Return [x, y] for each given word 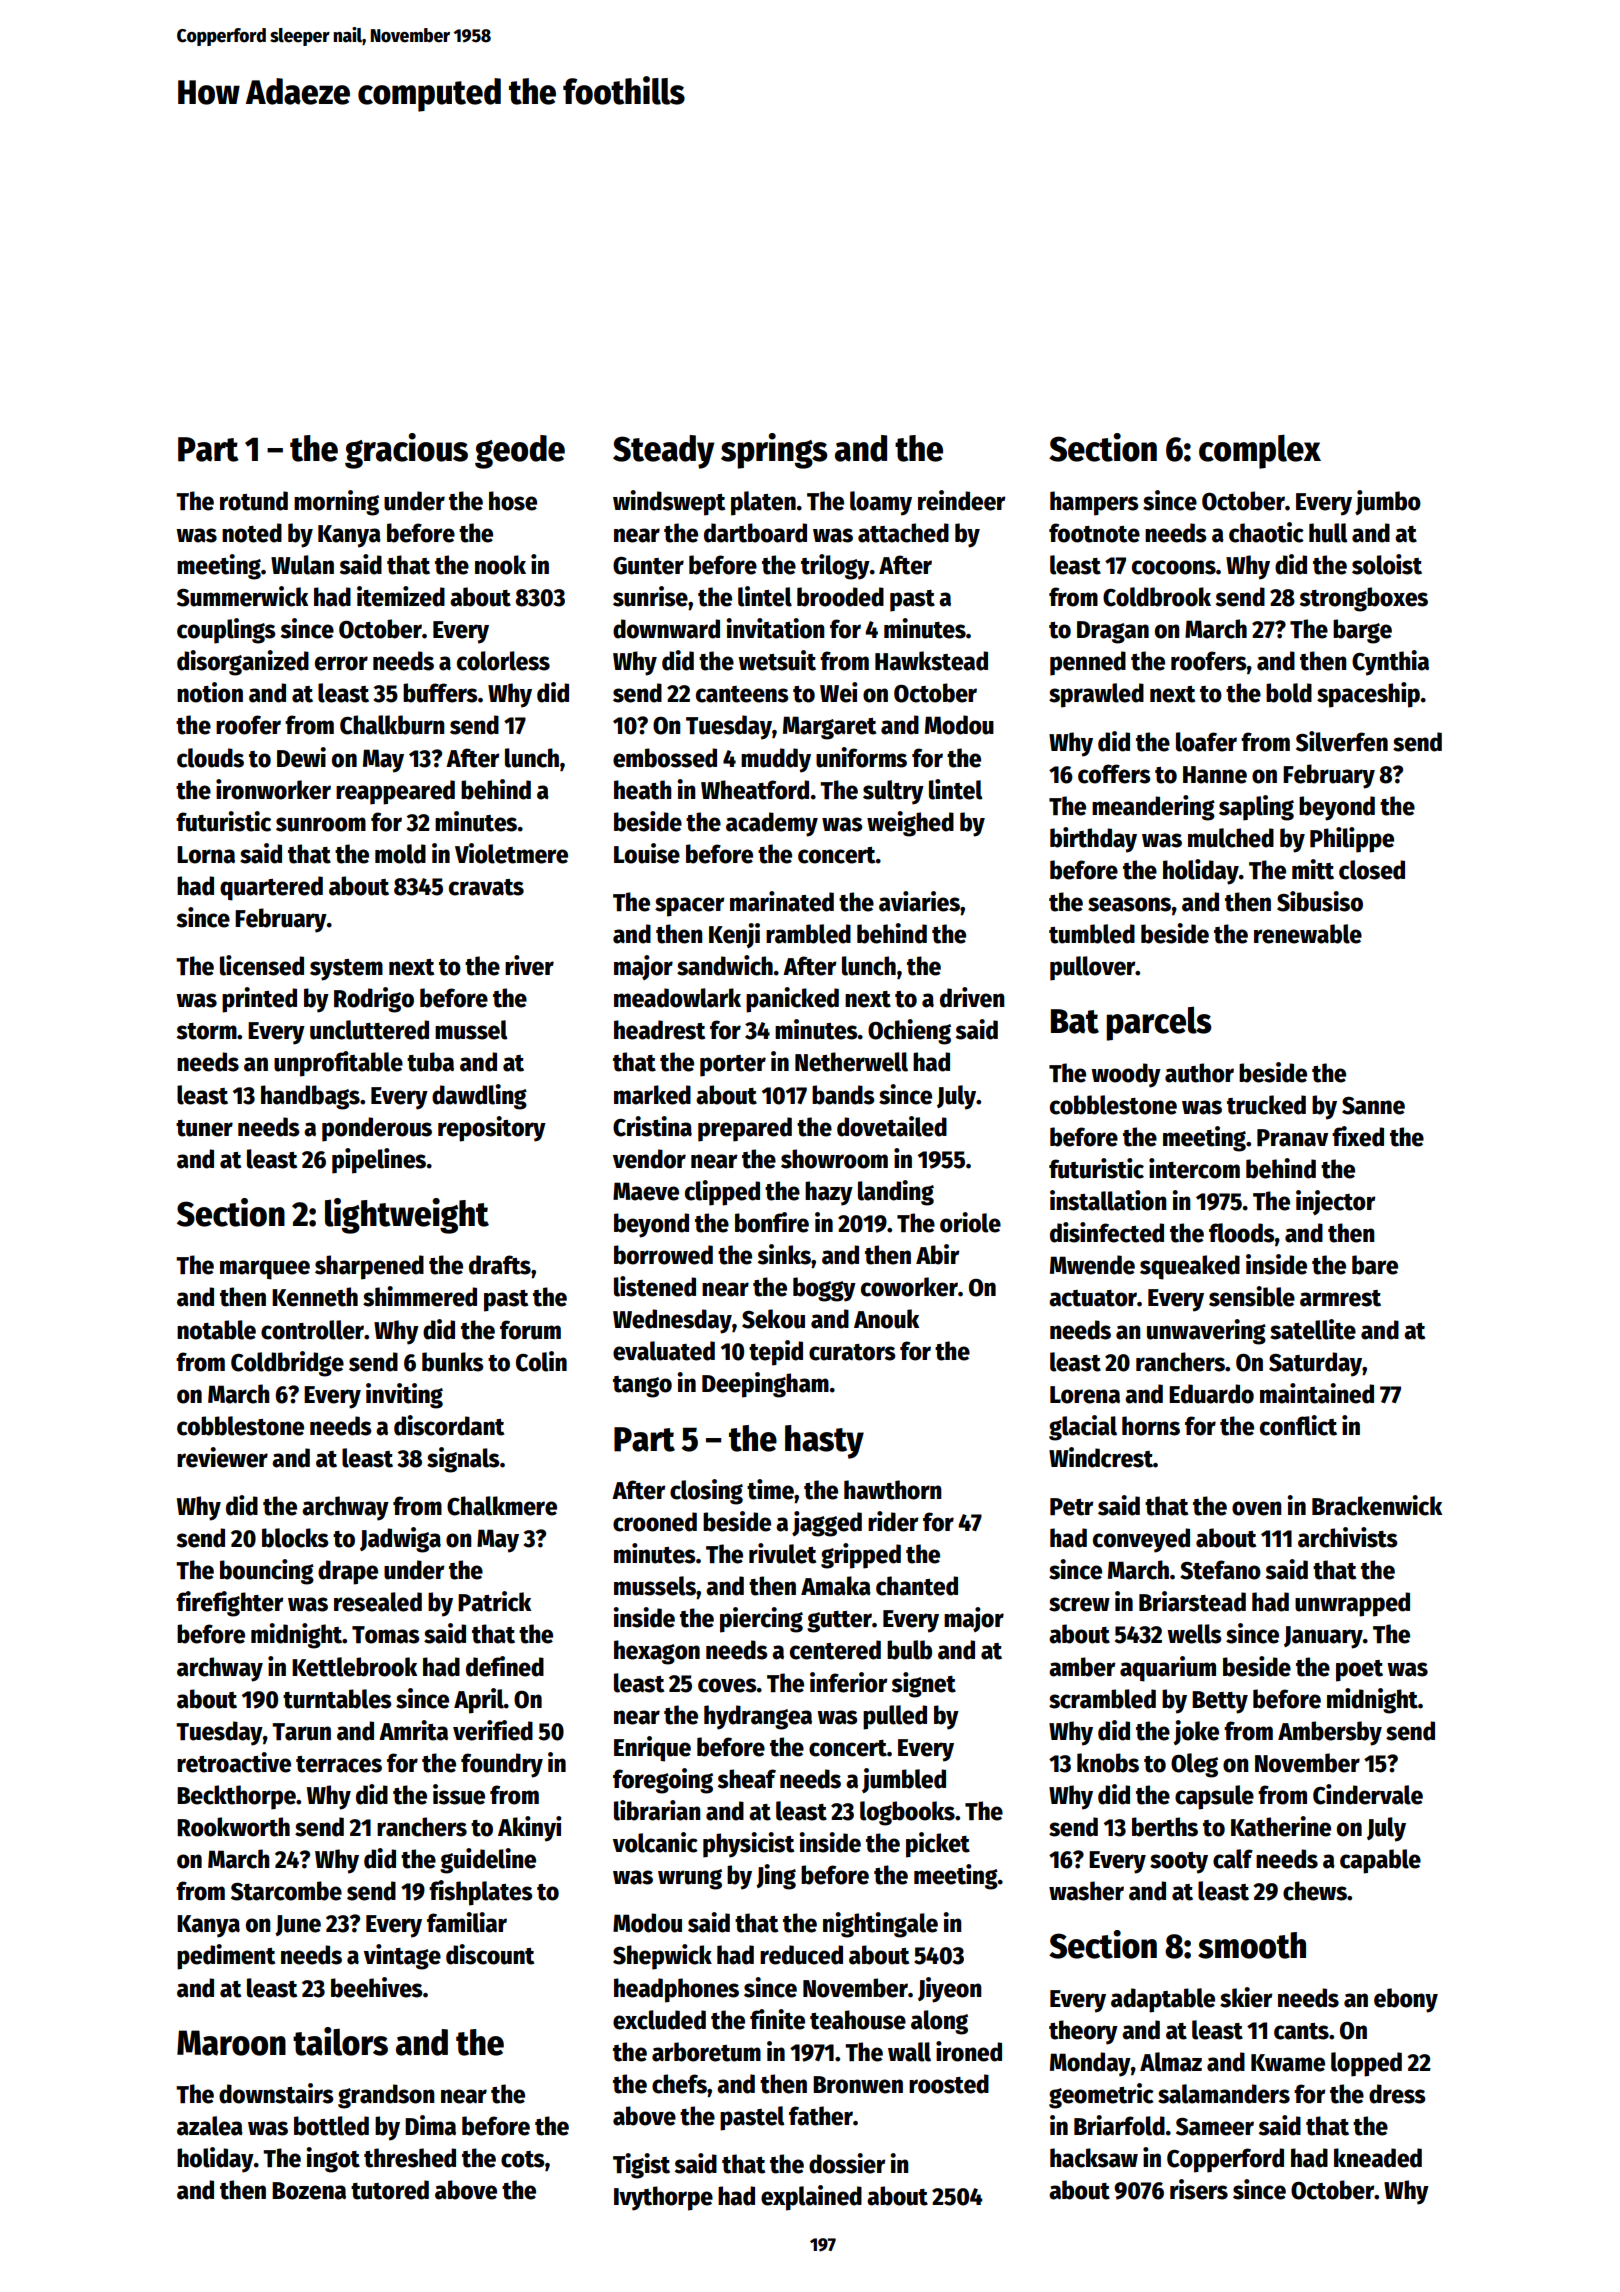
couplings [226, 631]
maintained [1317, 1393]
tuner [204, 1128]
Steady [663, 452]
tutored [390, 2190]
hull [1328, 533]
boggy [824, 1289]
